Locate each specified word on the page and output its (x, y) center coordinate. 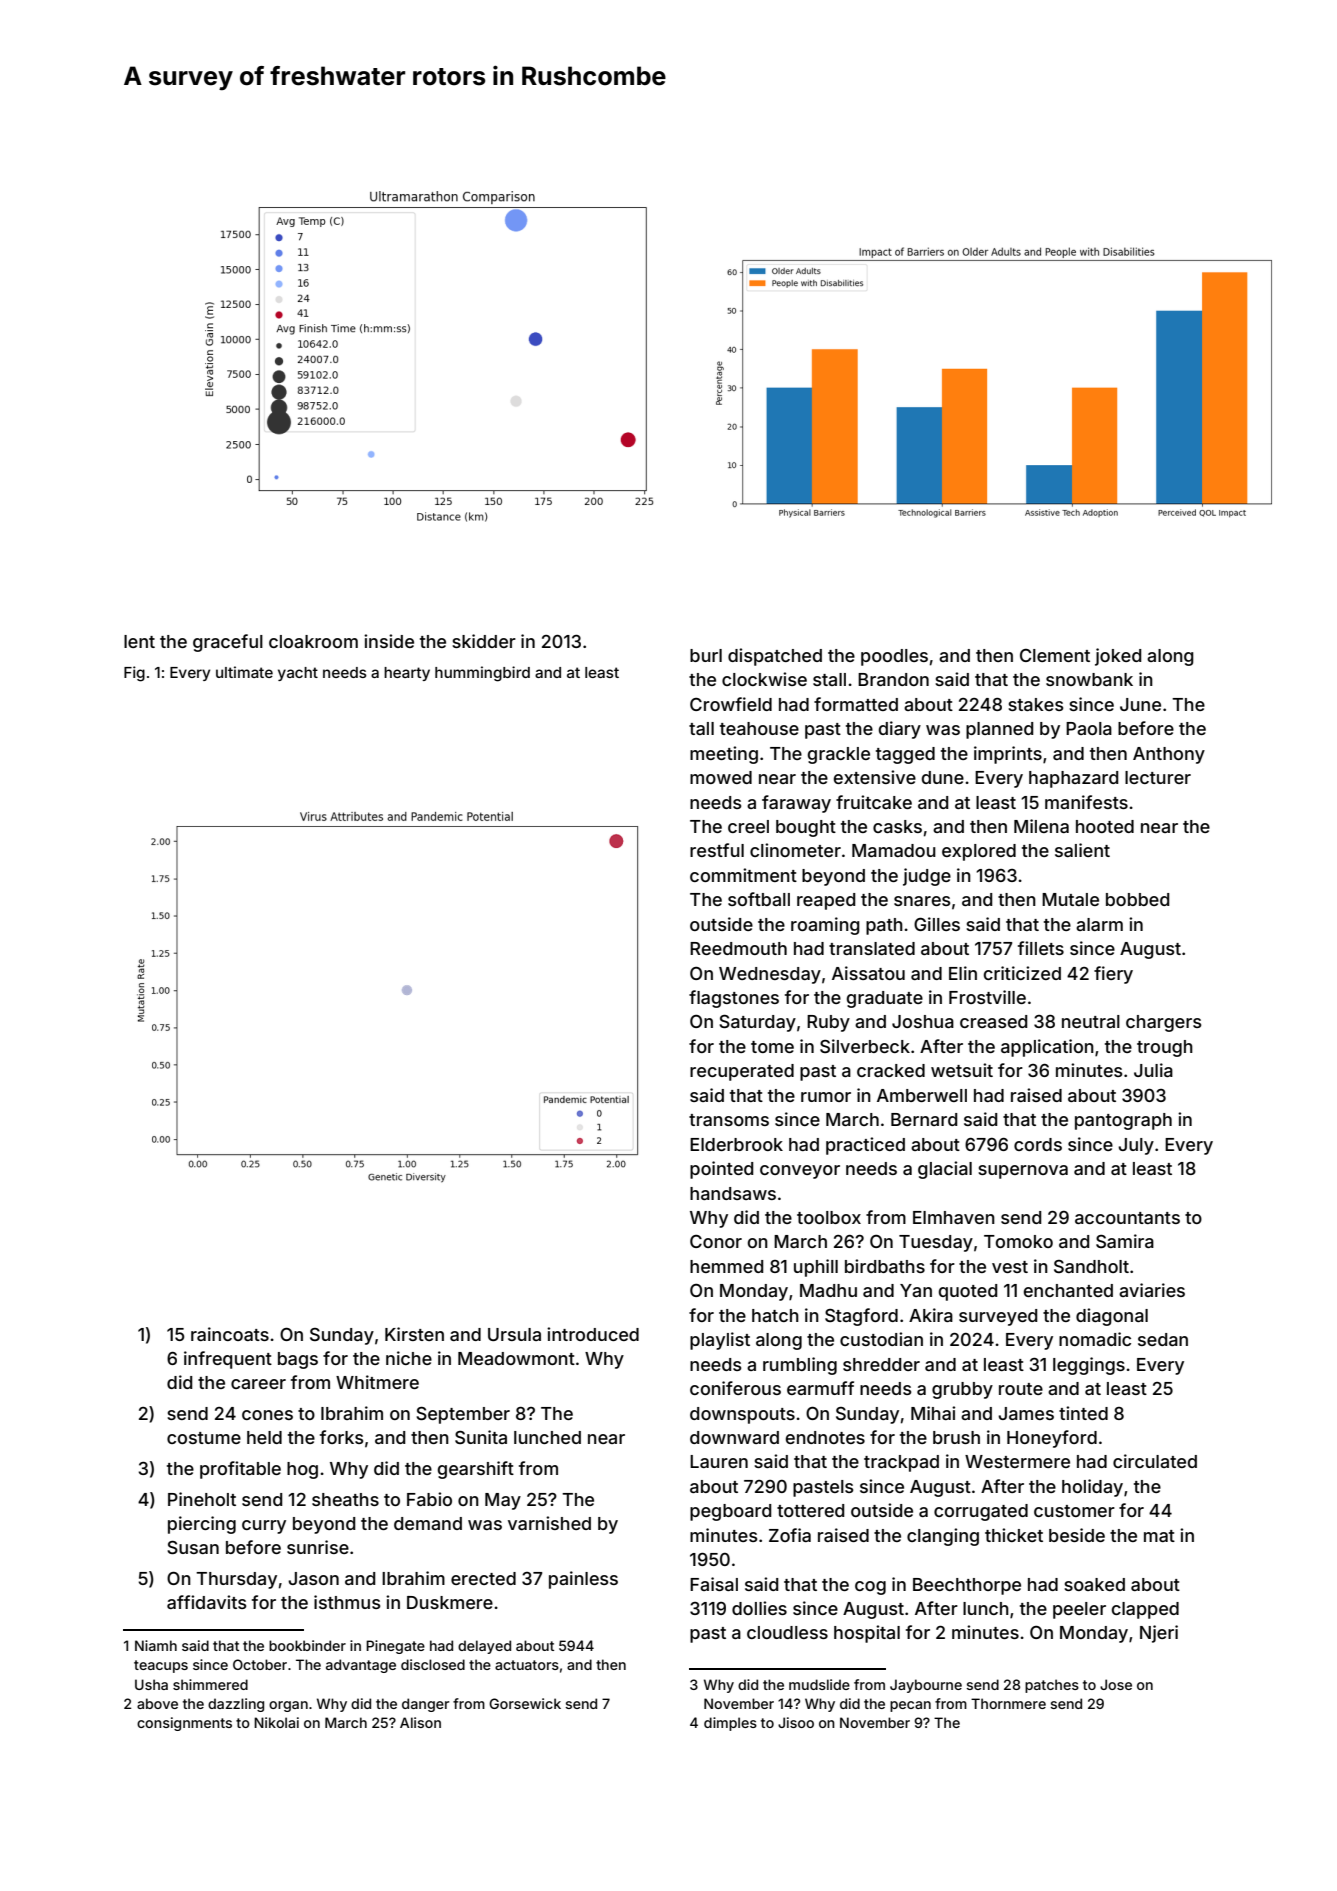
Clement (1055, 655)
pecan (910, 1706)
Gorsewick (525, 1703)
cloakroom (313, 641)
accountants (1127, 1218)
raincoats (230, 1334)
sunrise (318, 1547)
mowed (721, 777)
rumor (826, 1097)
